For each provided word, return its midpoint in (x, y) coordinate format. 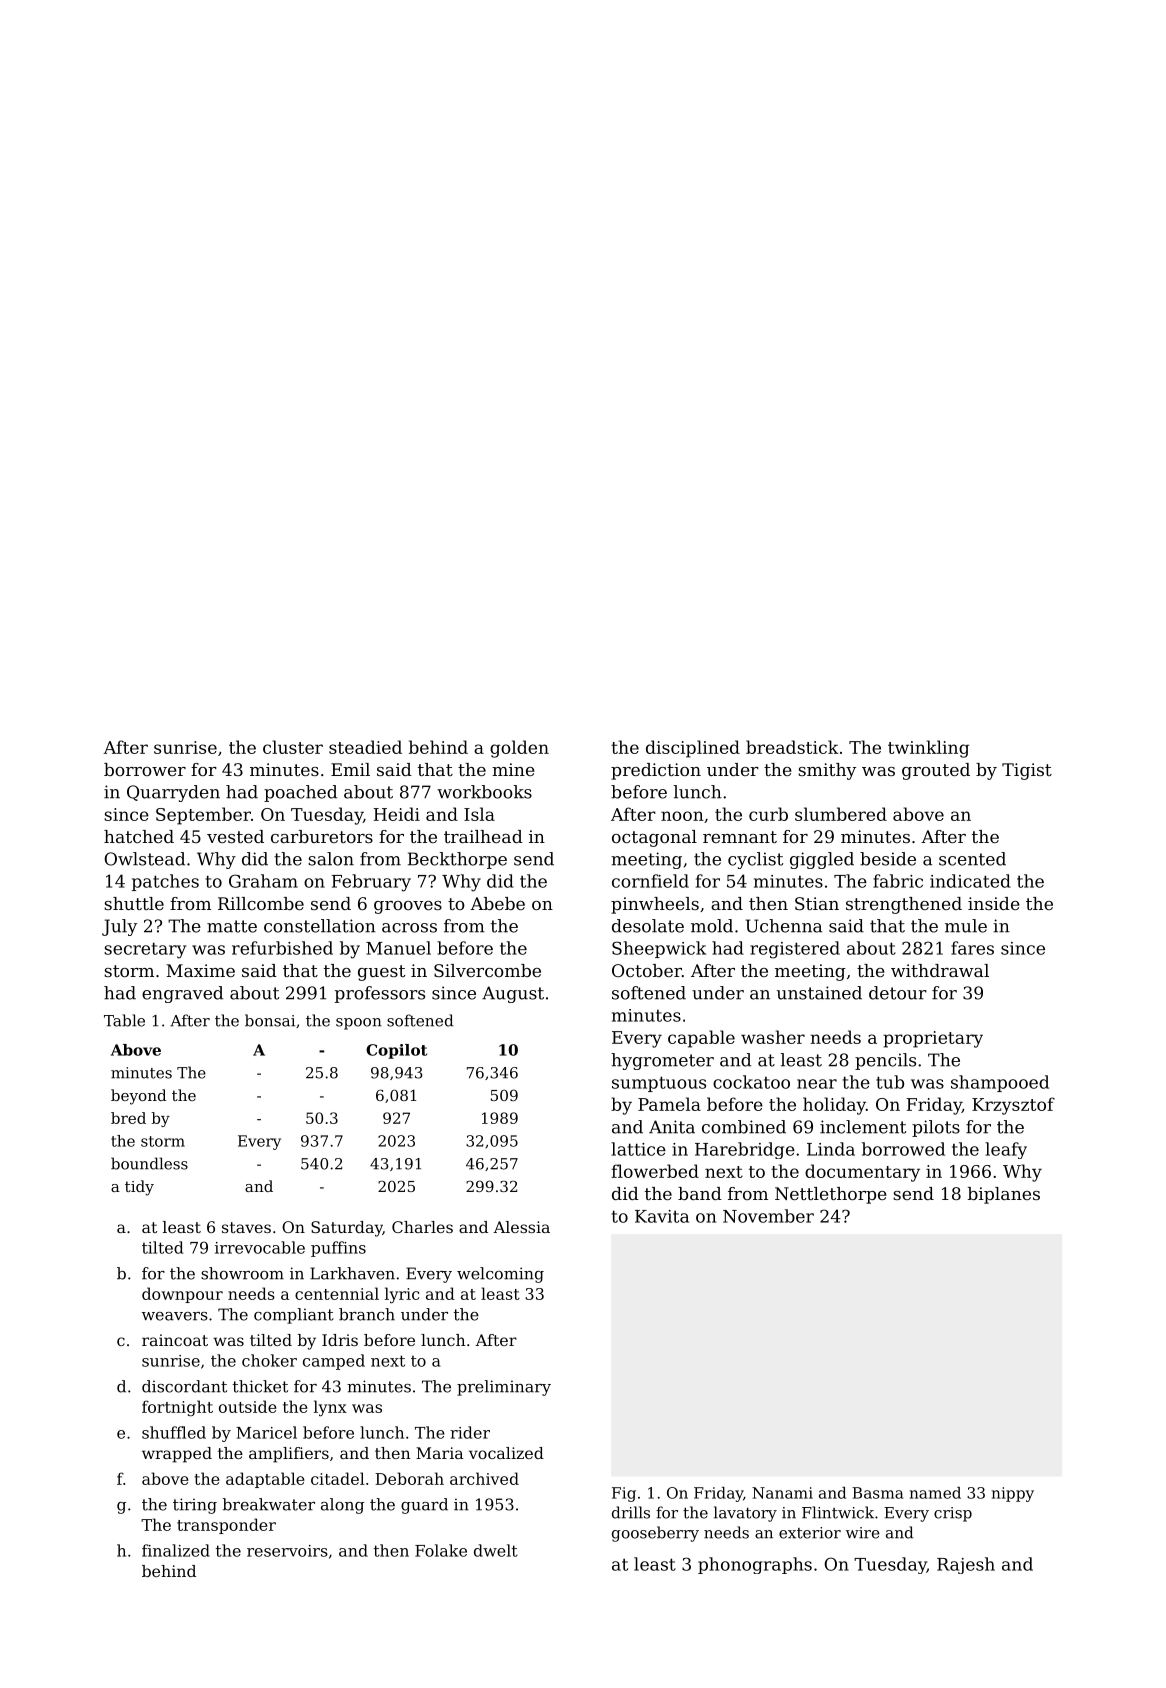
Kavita (662, 1216)
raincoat (175, 1340)
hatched (139, 836)
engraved (182, 994)
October (647, 970)
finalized (176, 1550)
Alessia (521, 1227)
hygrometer (662, 1061)
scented (972, 859)
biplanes (1004, 1195)
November (768, 1216)
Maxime (200, 970)
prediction (656, 771)
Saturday (347, 1229)
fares (972, 948)
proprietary (933, 1039)
